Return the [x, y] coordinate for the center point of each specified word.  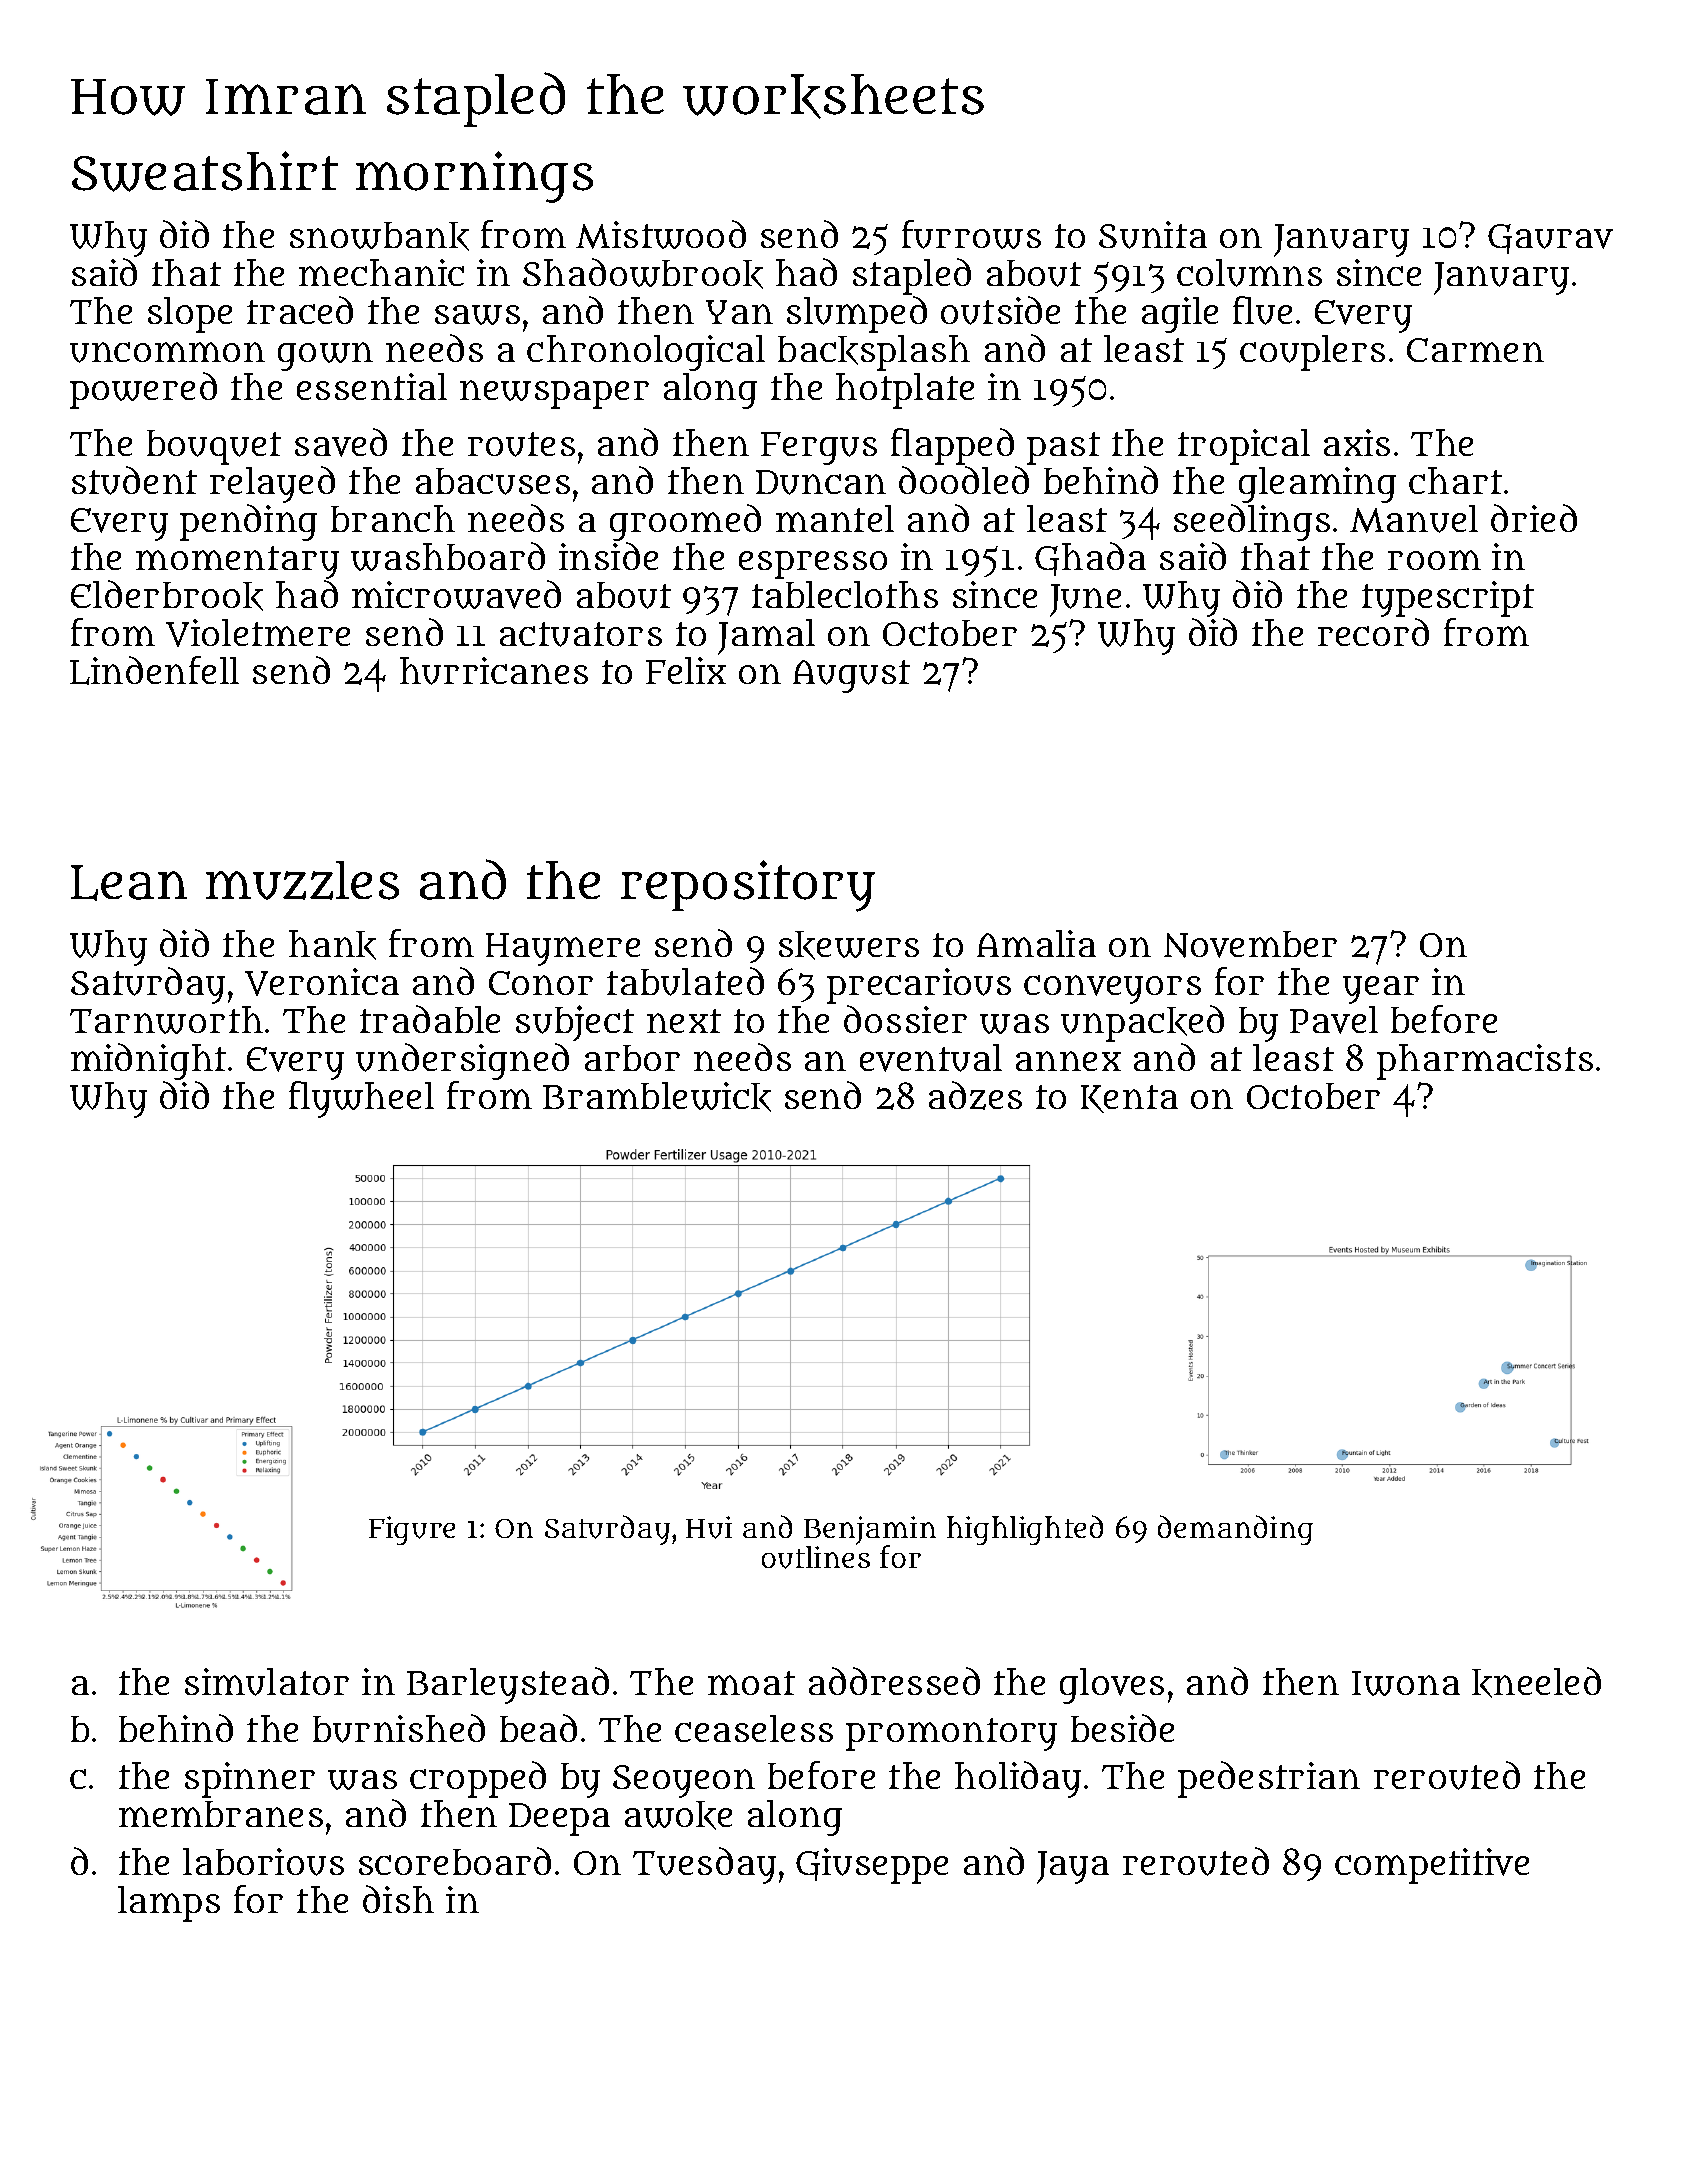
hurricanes [494, 671]
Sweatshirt [205, 171]
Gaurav [1550, 239]
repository [748, 886]
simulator [267, 1682]
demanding [1235, 1530]
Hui [709, 1527]
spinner [250, 1780]
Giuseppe [872, 1866]
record [1373, 632]
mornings [474, 177]
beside [1122, 1728]
